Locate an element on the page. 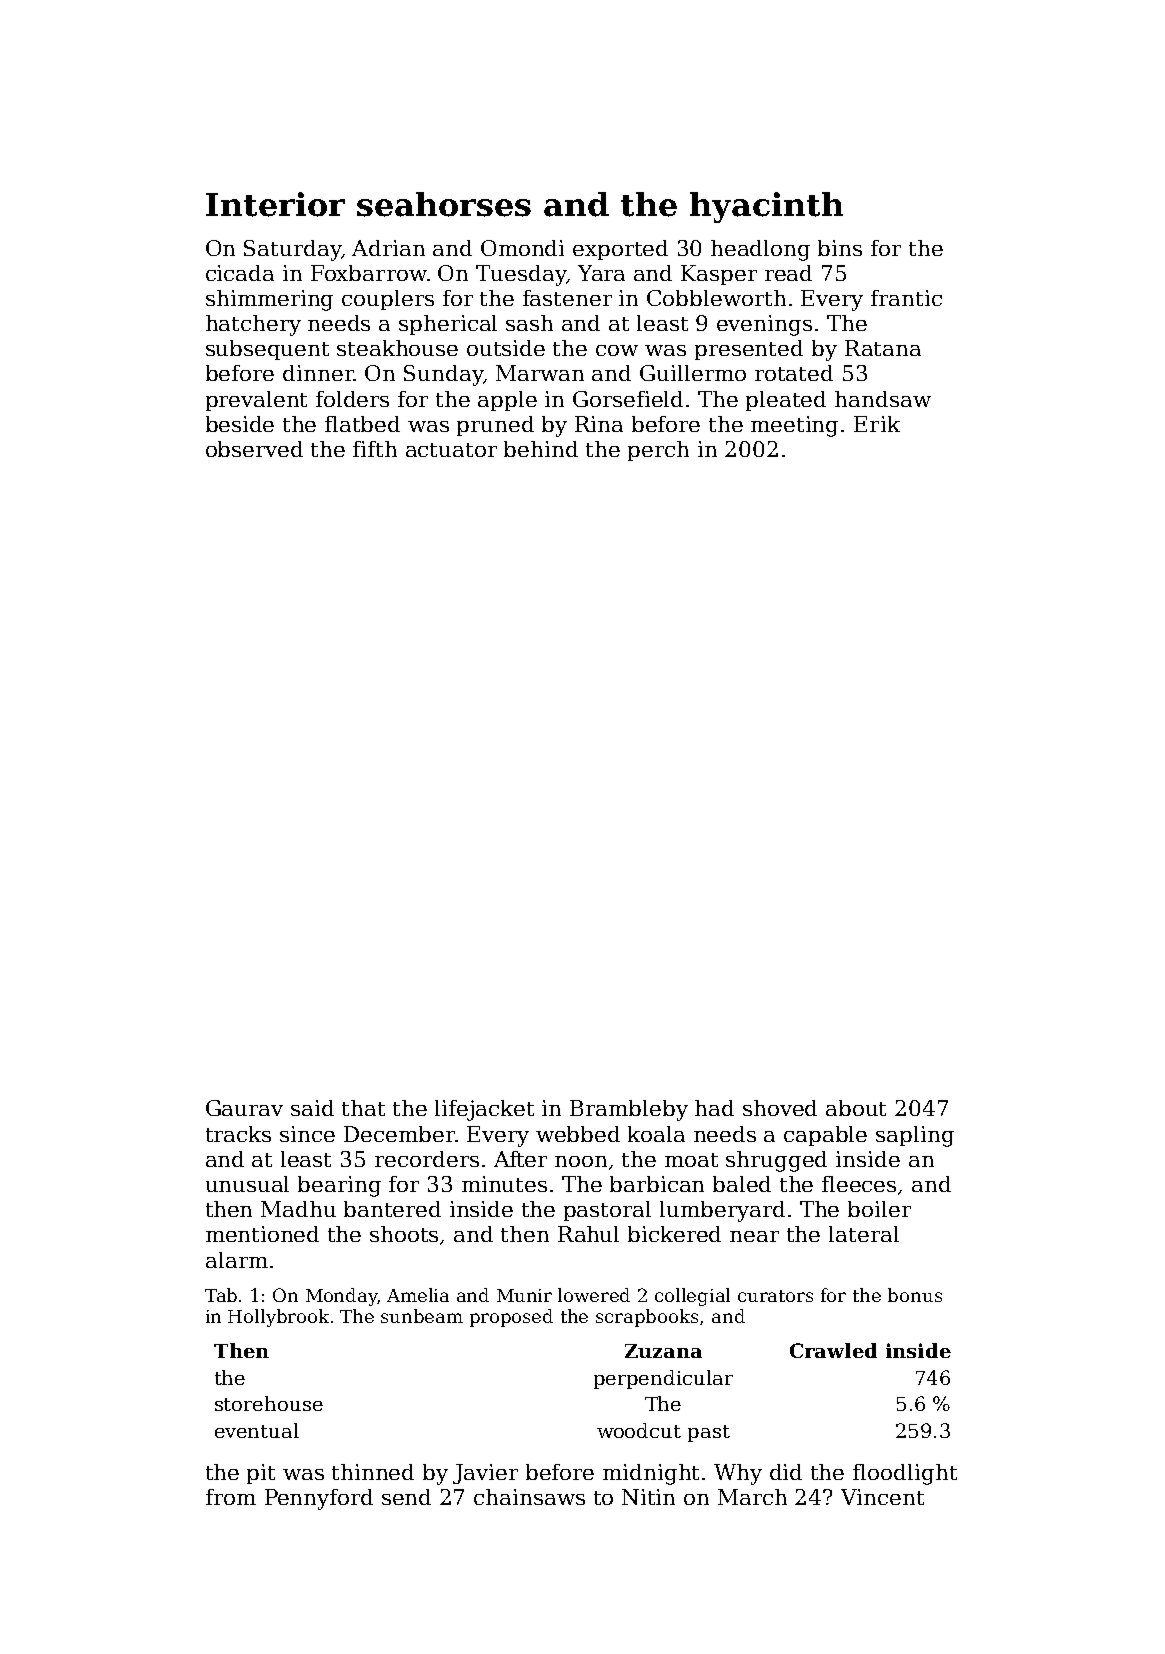 The width and height of the document is (1165, 1654). chainsaws is located at coordinates (529, 1497).
